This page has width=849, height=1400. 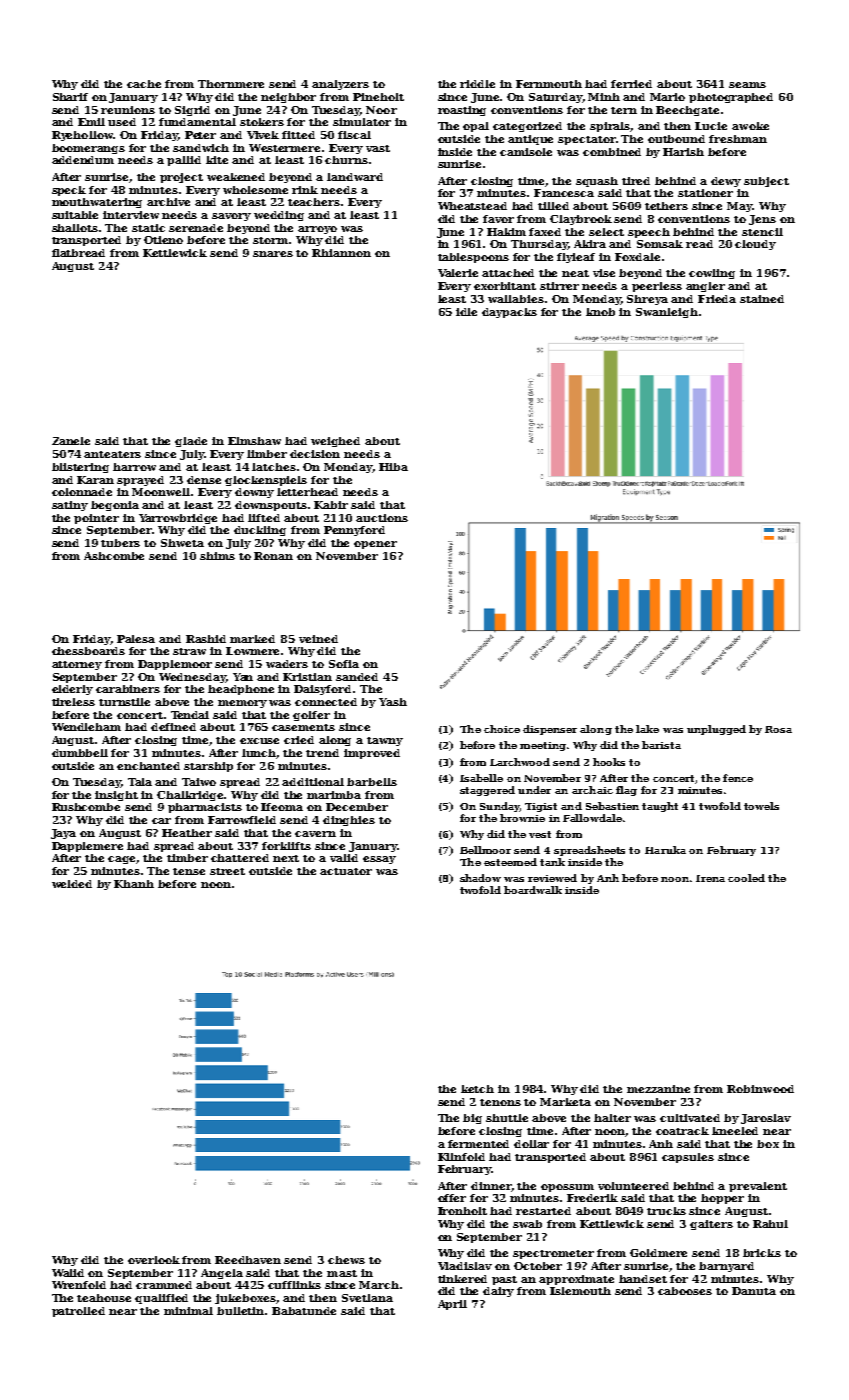 I want to click on starship, so click(x=208, y=767).
